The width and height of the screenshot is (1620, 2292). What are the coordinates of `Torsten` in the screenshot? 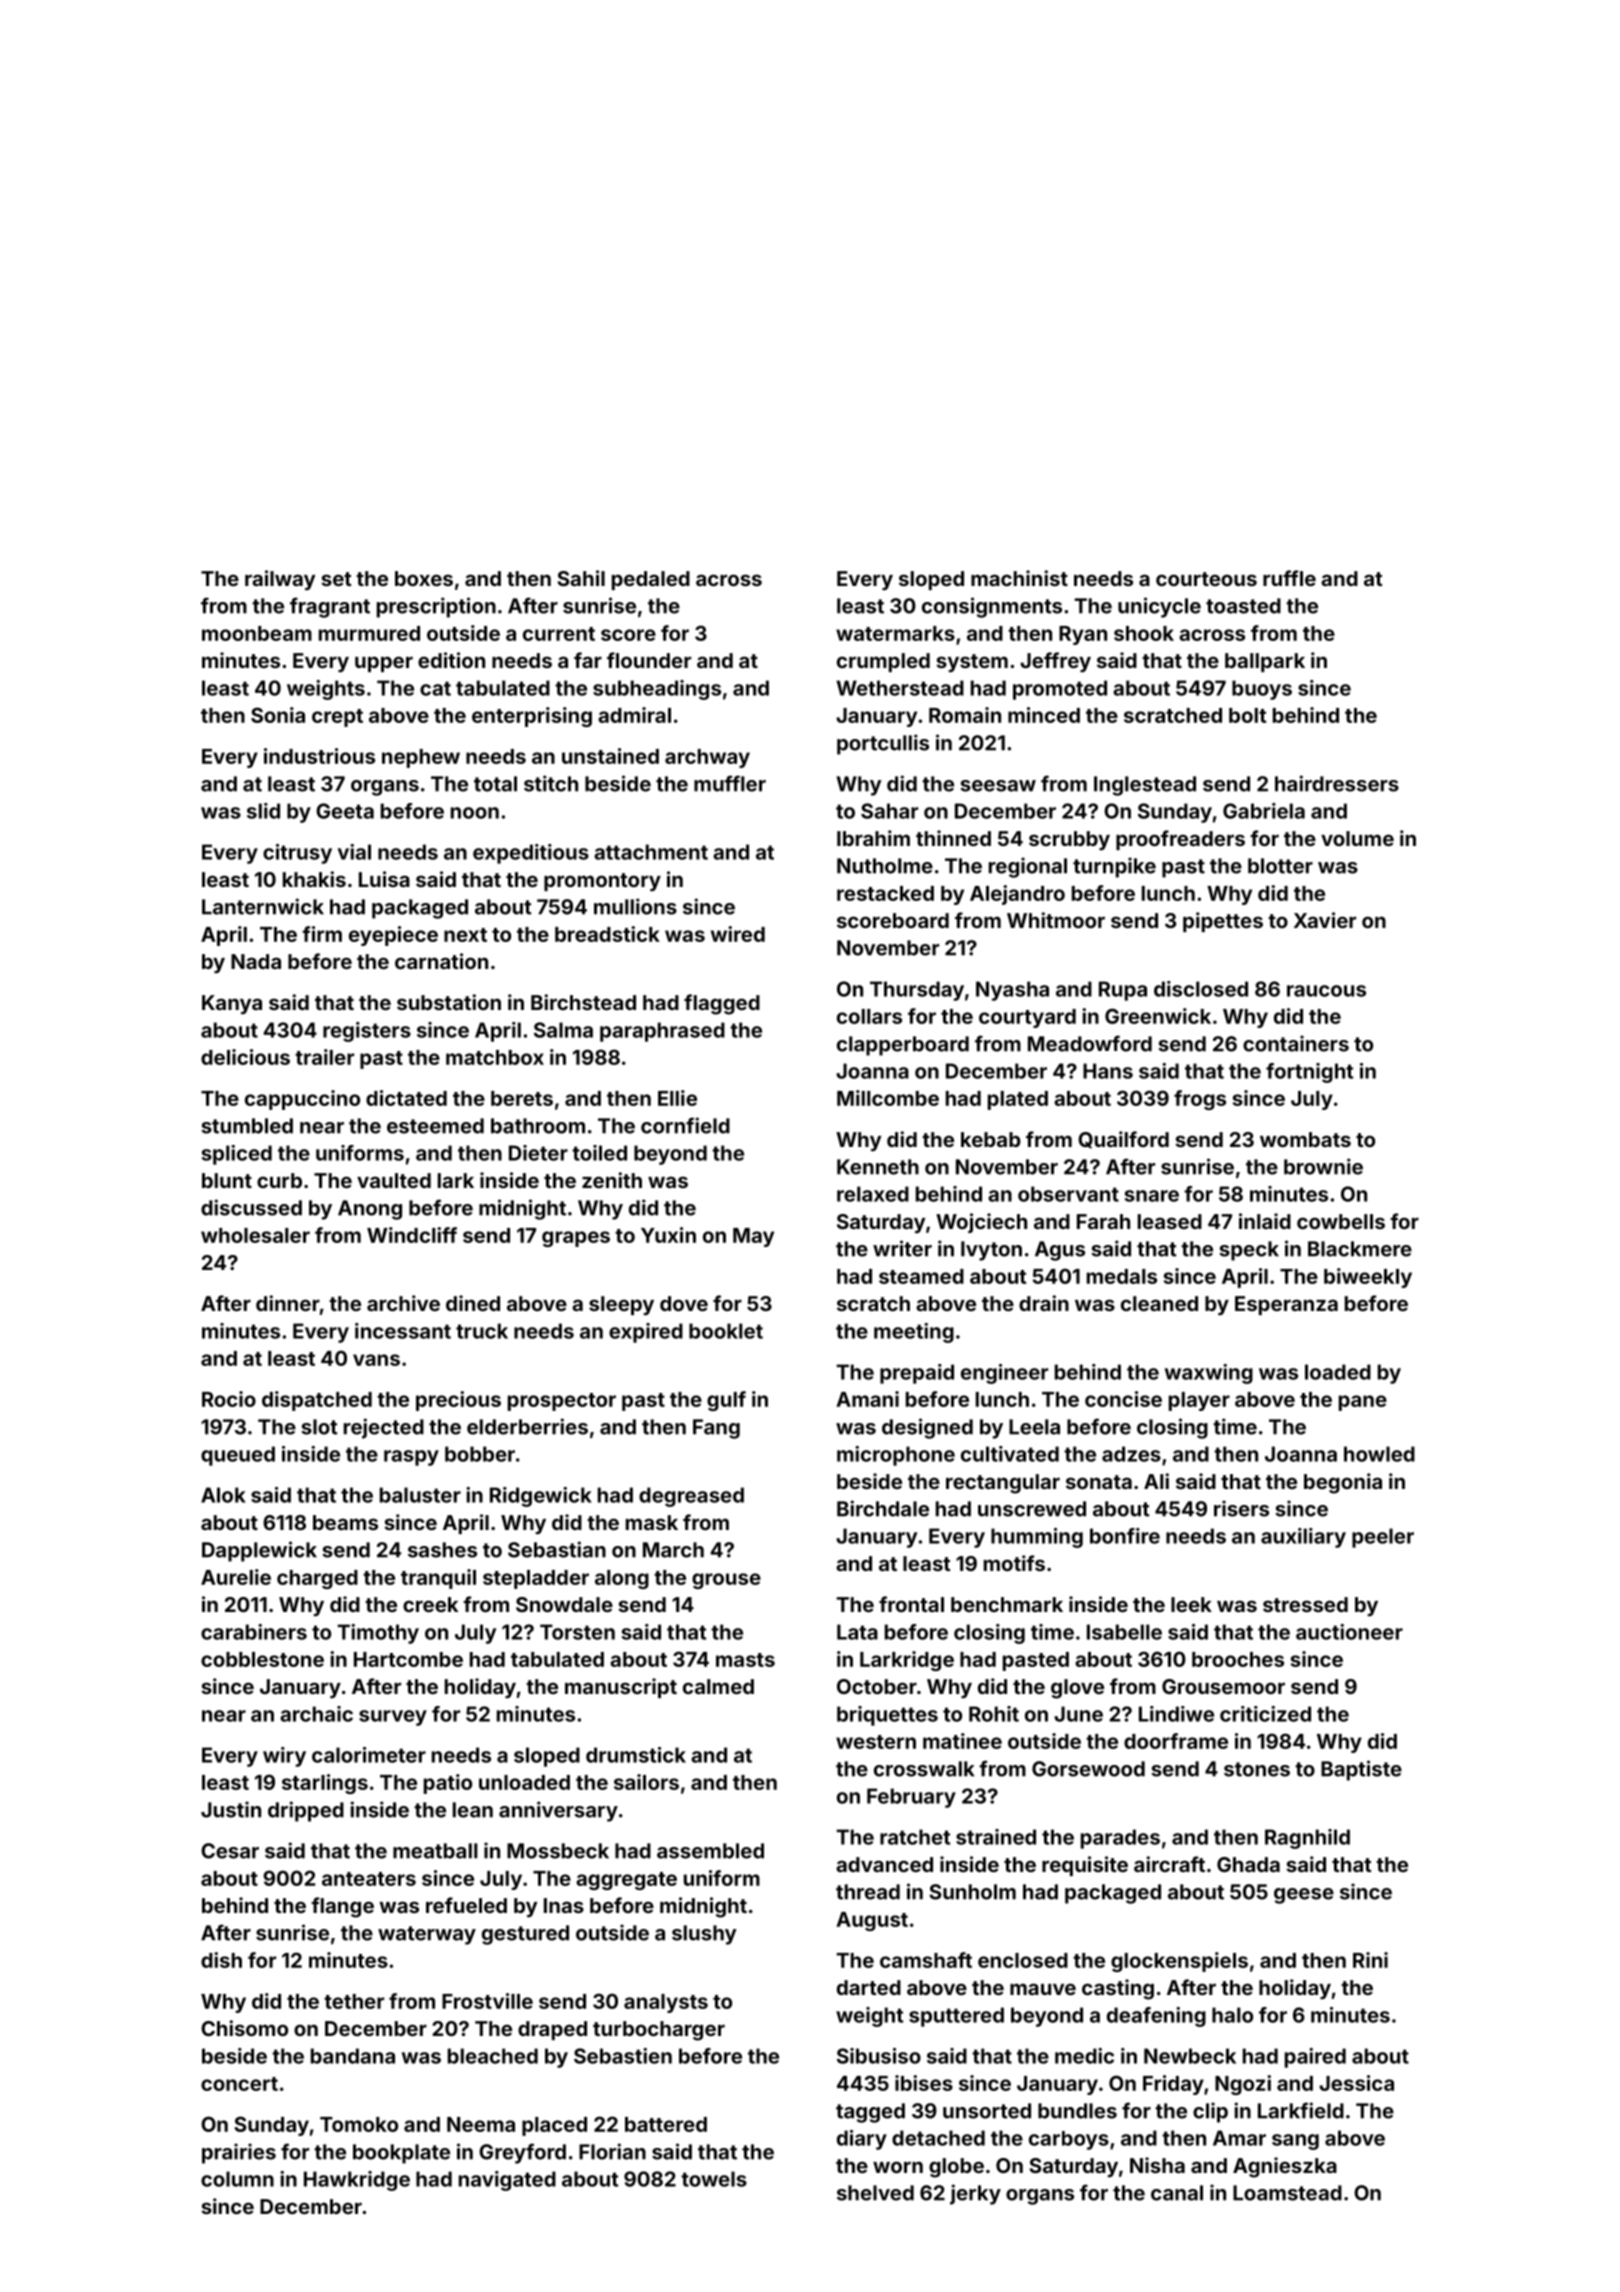 It's located at (577, 1632).
